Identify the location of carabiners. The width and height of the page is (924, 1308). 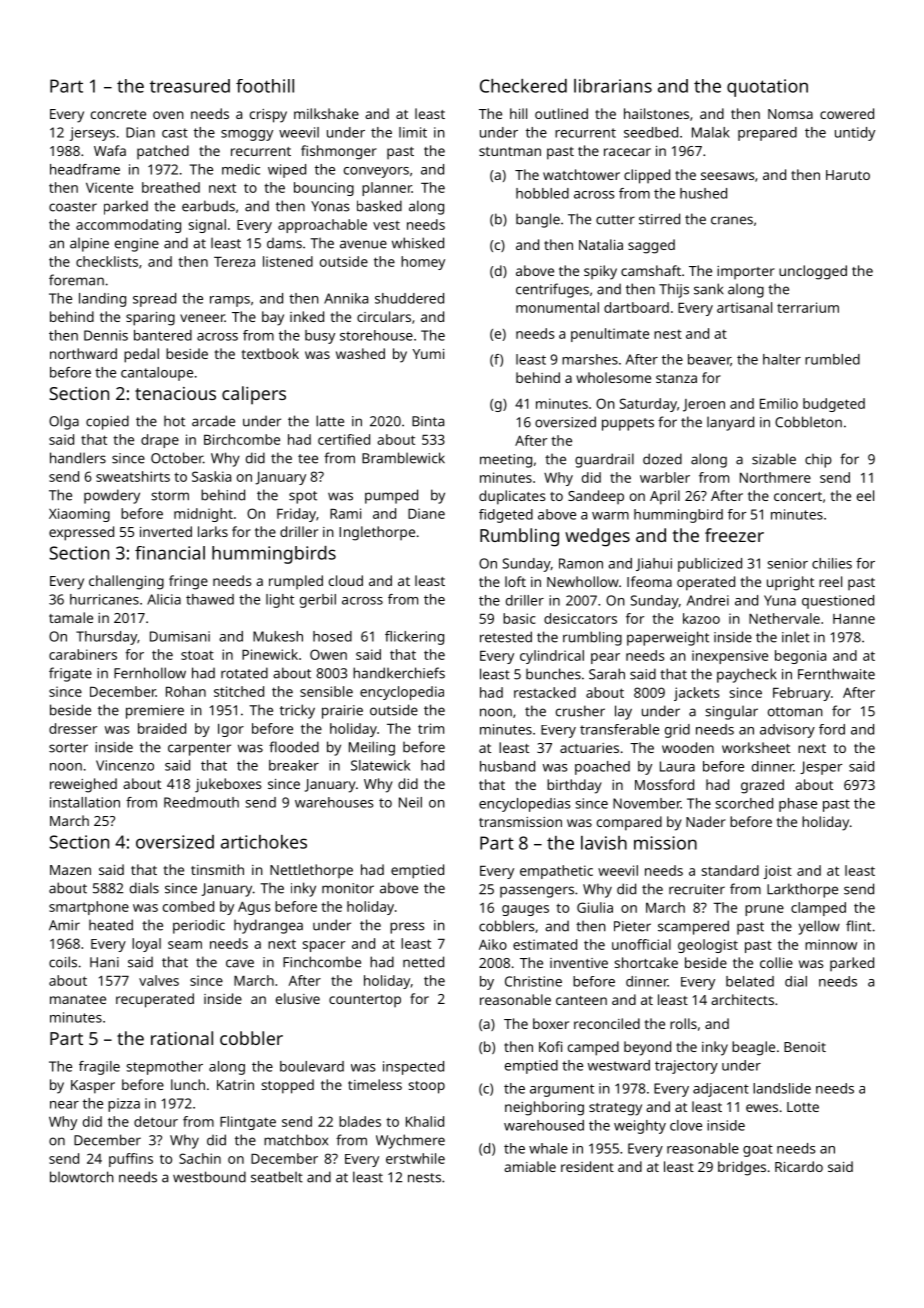
(83, 654).
